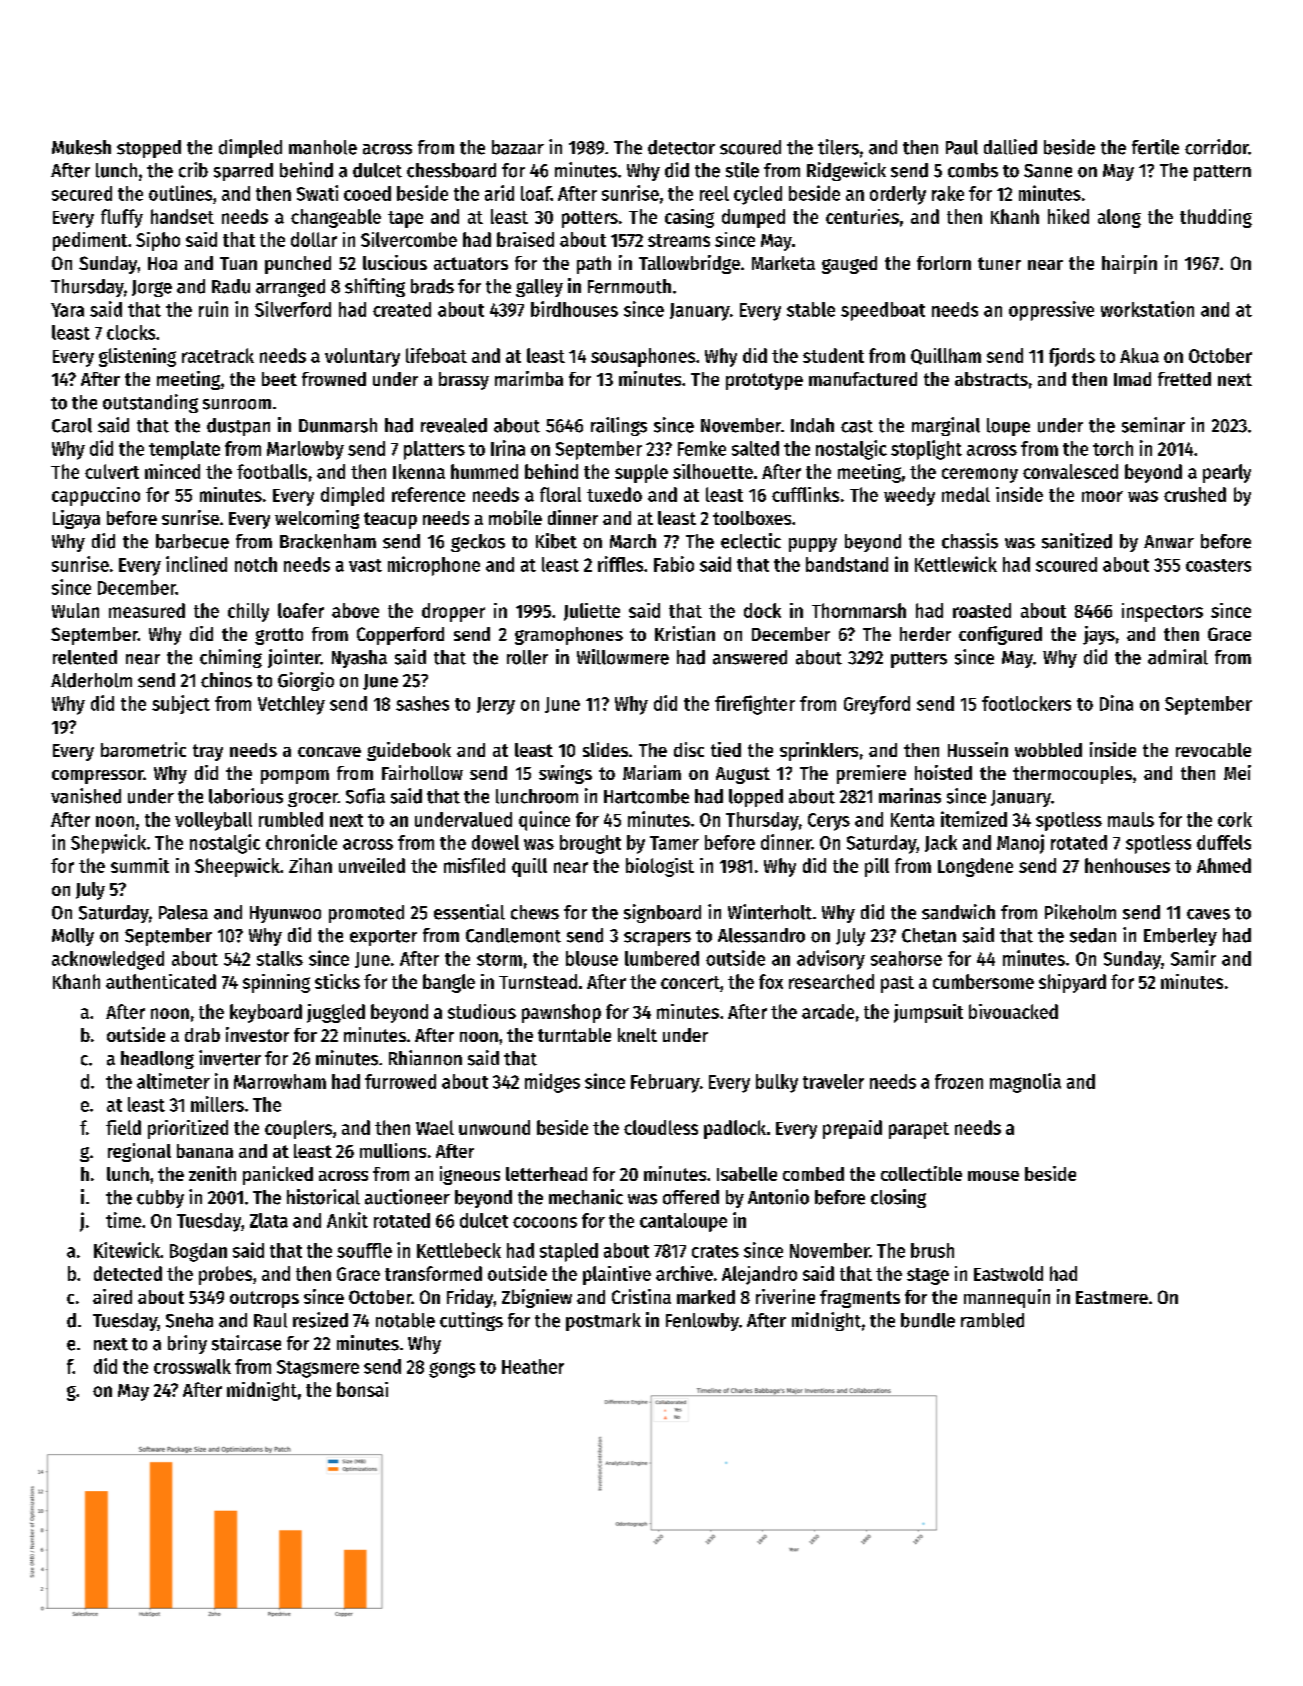 This screenshot has width=1303, height=1686. I want to click on rumbled, so click(291, 819).
